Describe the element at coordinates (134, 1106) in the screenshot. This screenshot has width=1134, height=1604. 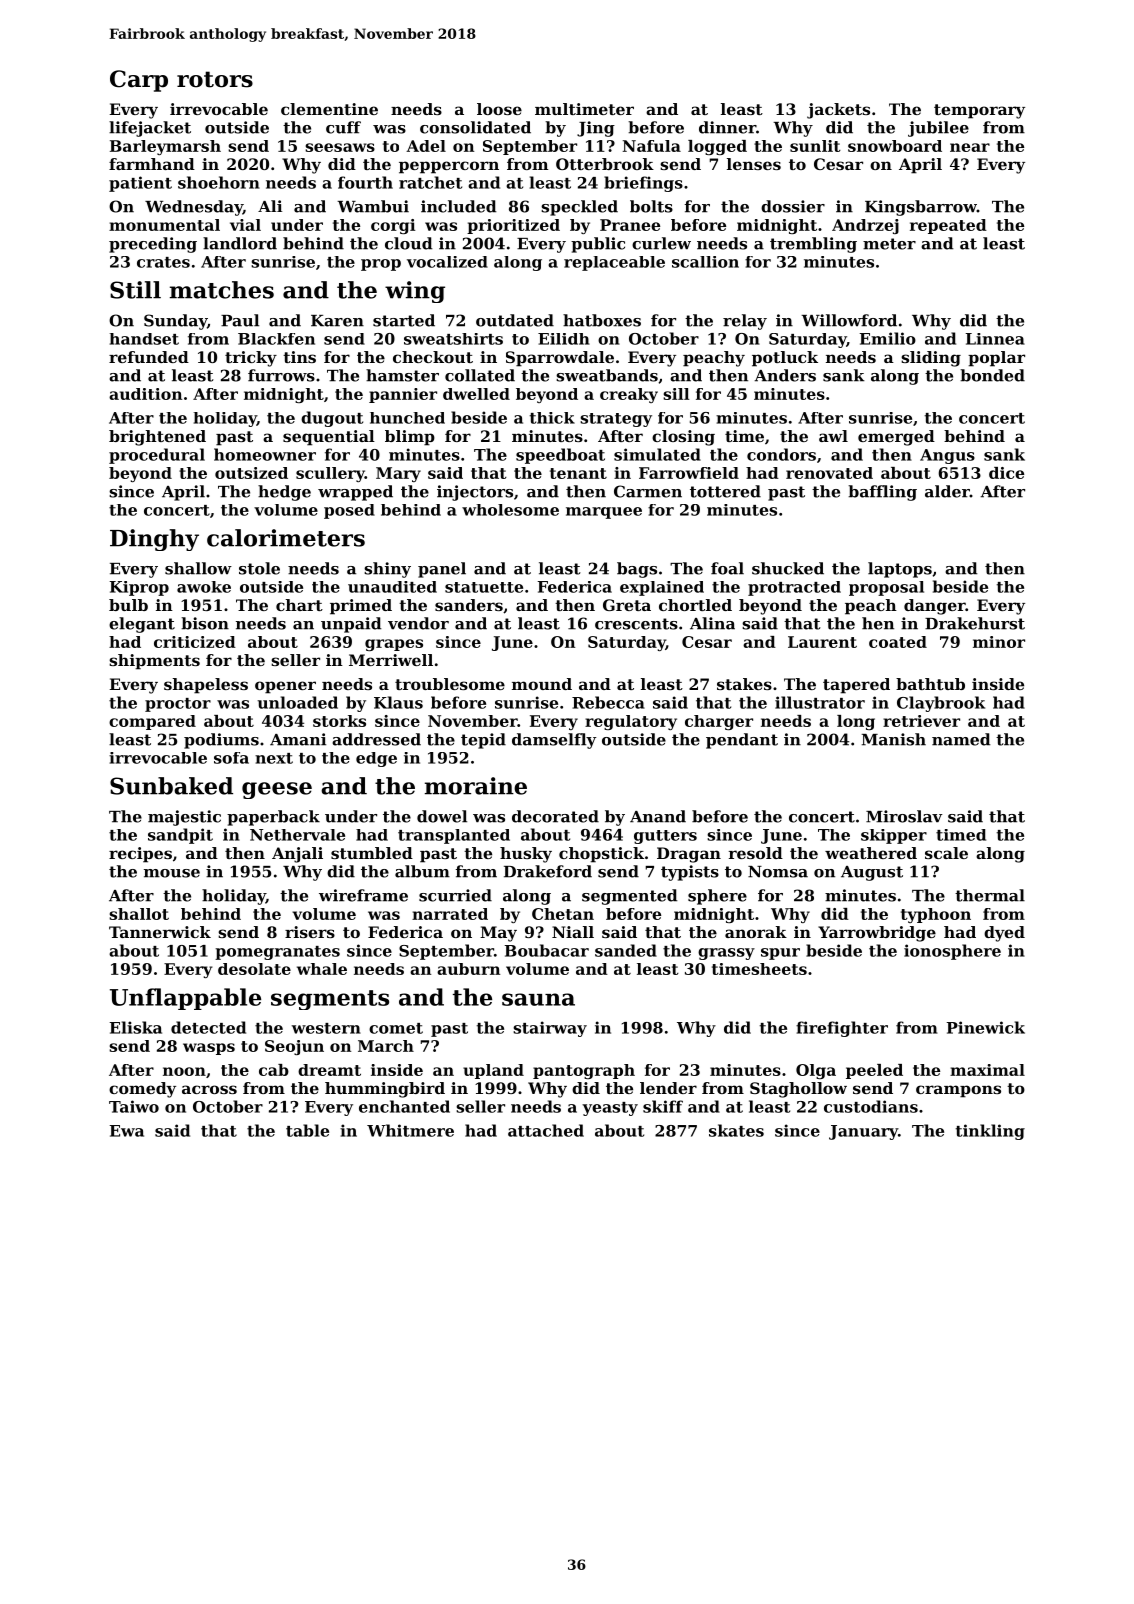
I see `Taiwo` at that location.
